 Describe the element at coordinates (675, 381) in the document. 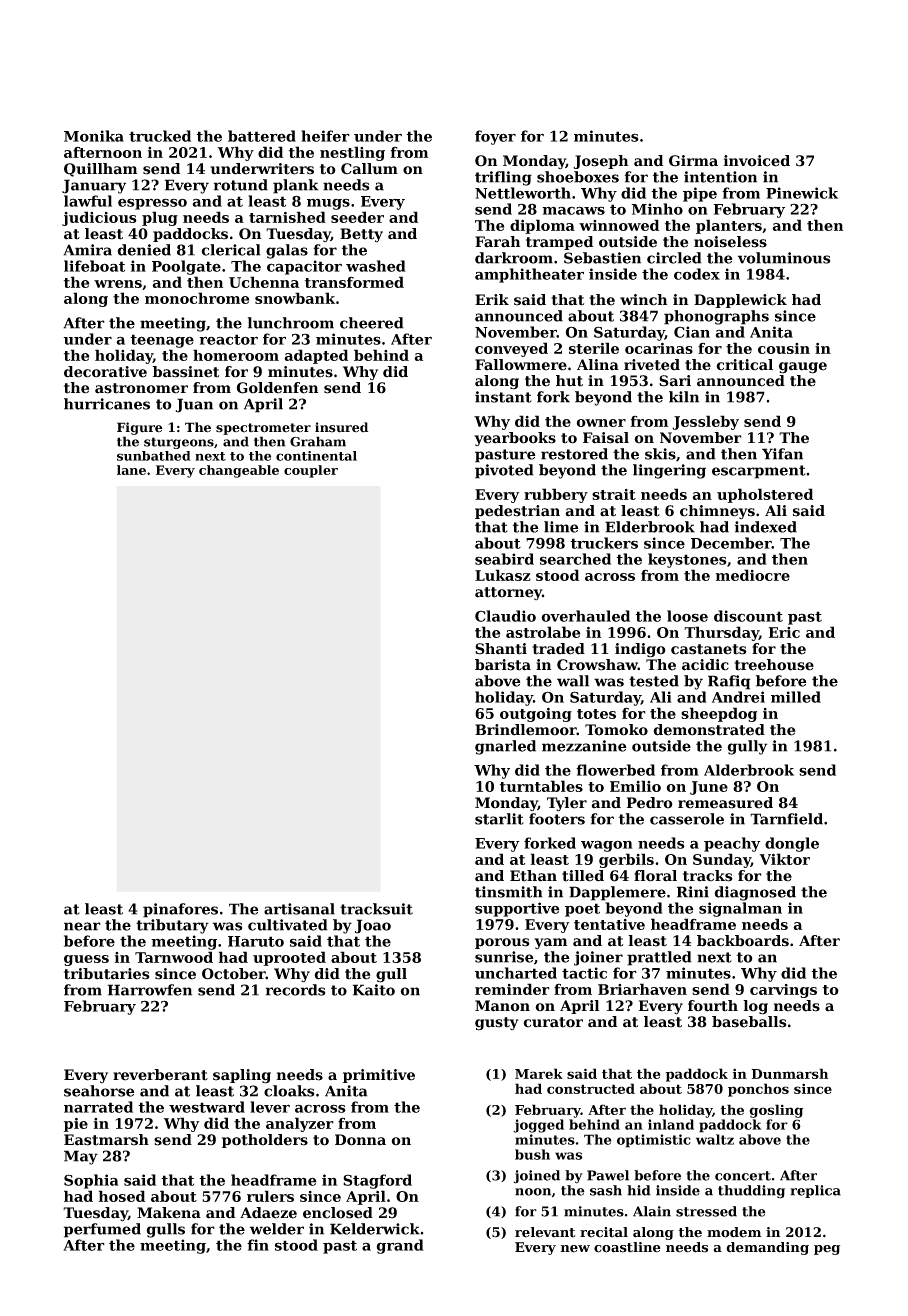

I see `Sari` at that location.
